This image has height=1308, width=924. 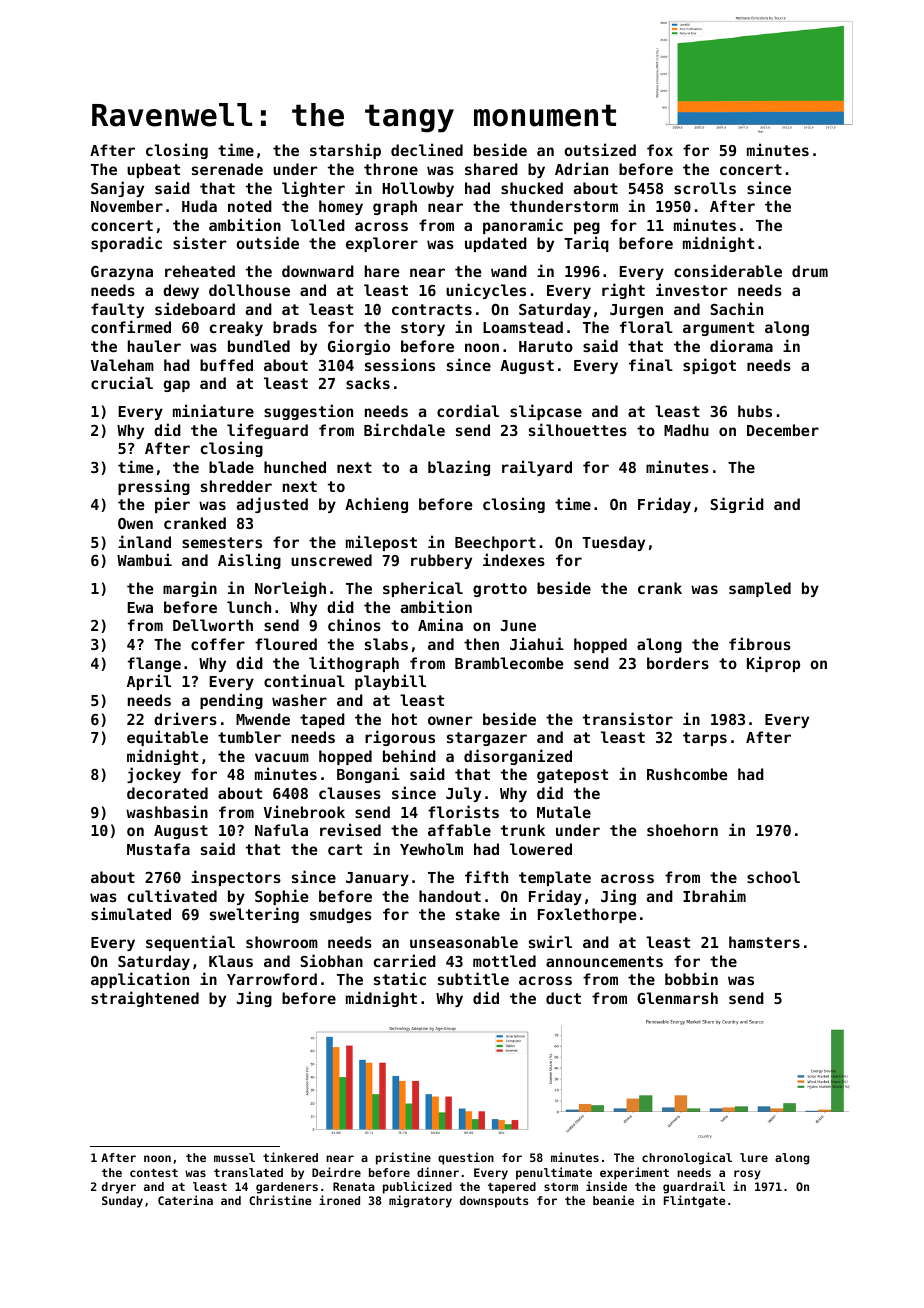 I want to click on explorer, so click(x=382, y=244).
